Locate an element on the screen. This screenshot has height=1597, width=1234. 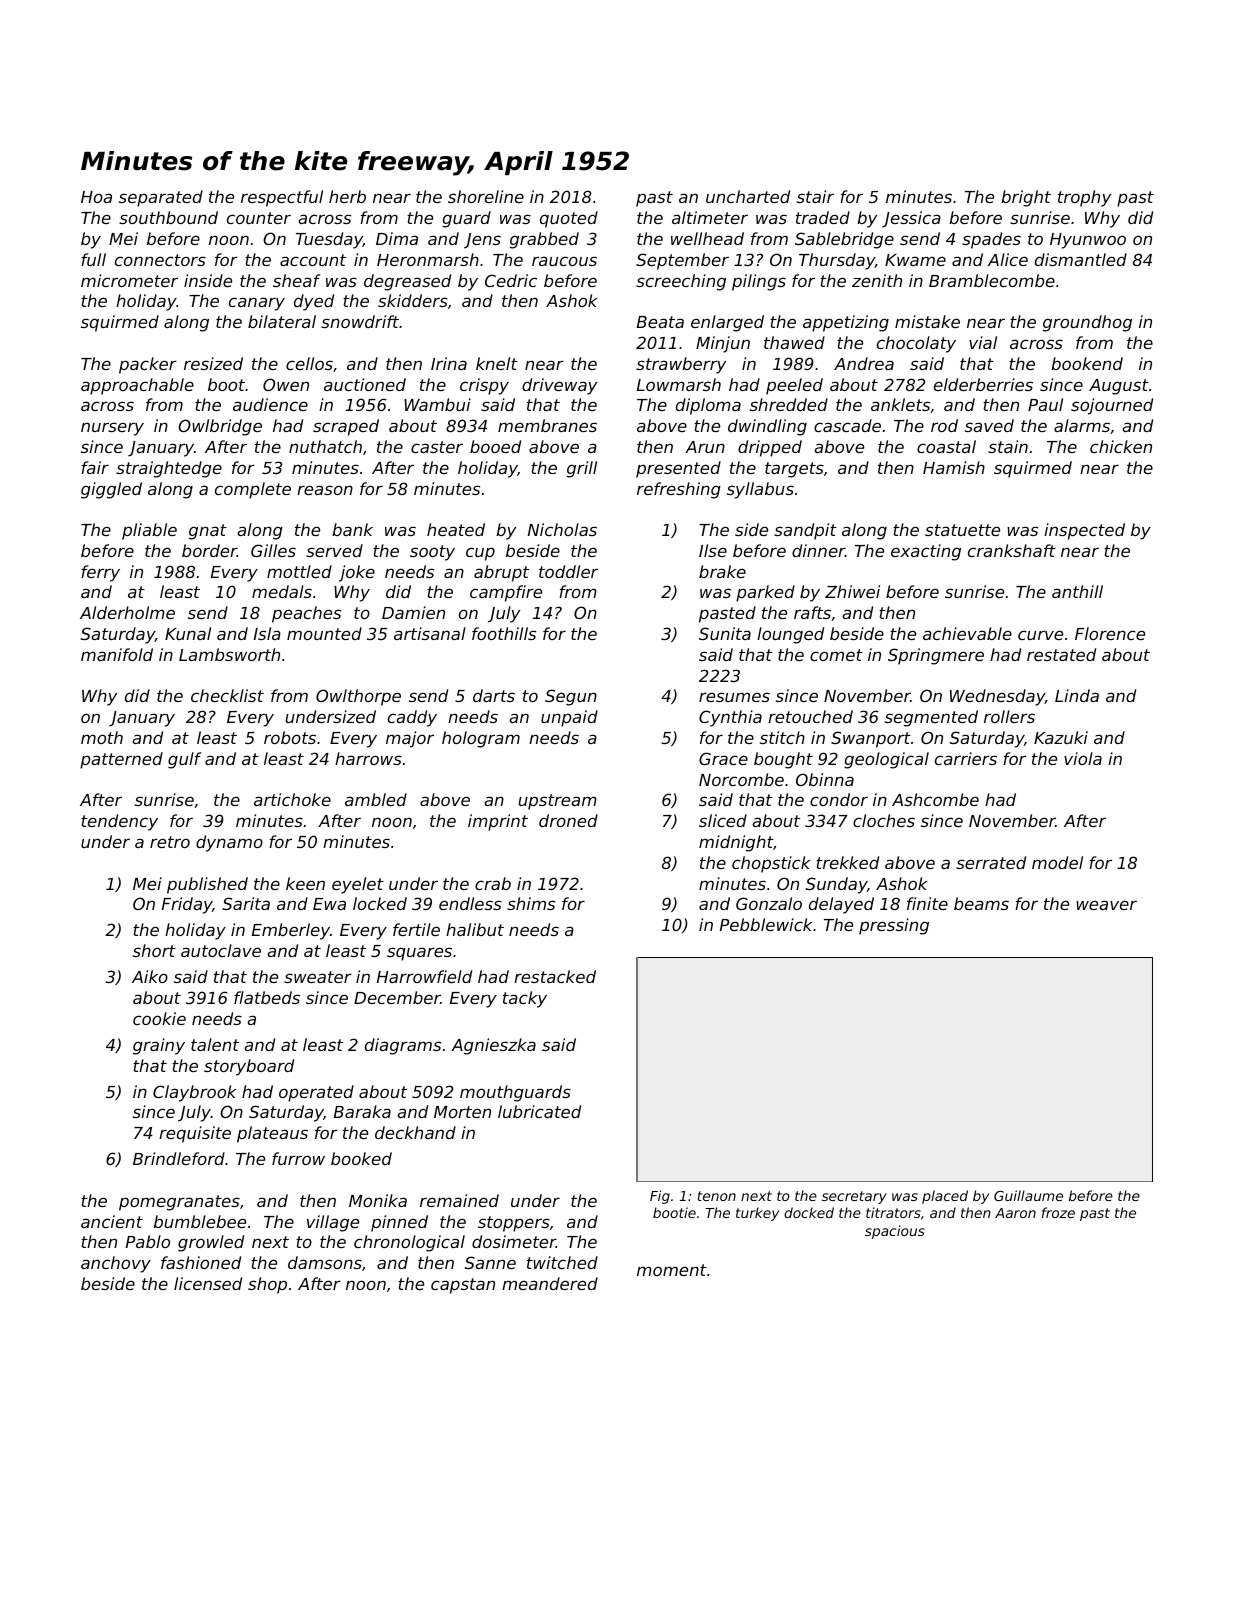
resumes is located at coordinates (734, 697).
